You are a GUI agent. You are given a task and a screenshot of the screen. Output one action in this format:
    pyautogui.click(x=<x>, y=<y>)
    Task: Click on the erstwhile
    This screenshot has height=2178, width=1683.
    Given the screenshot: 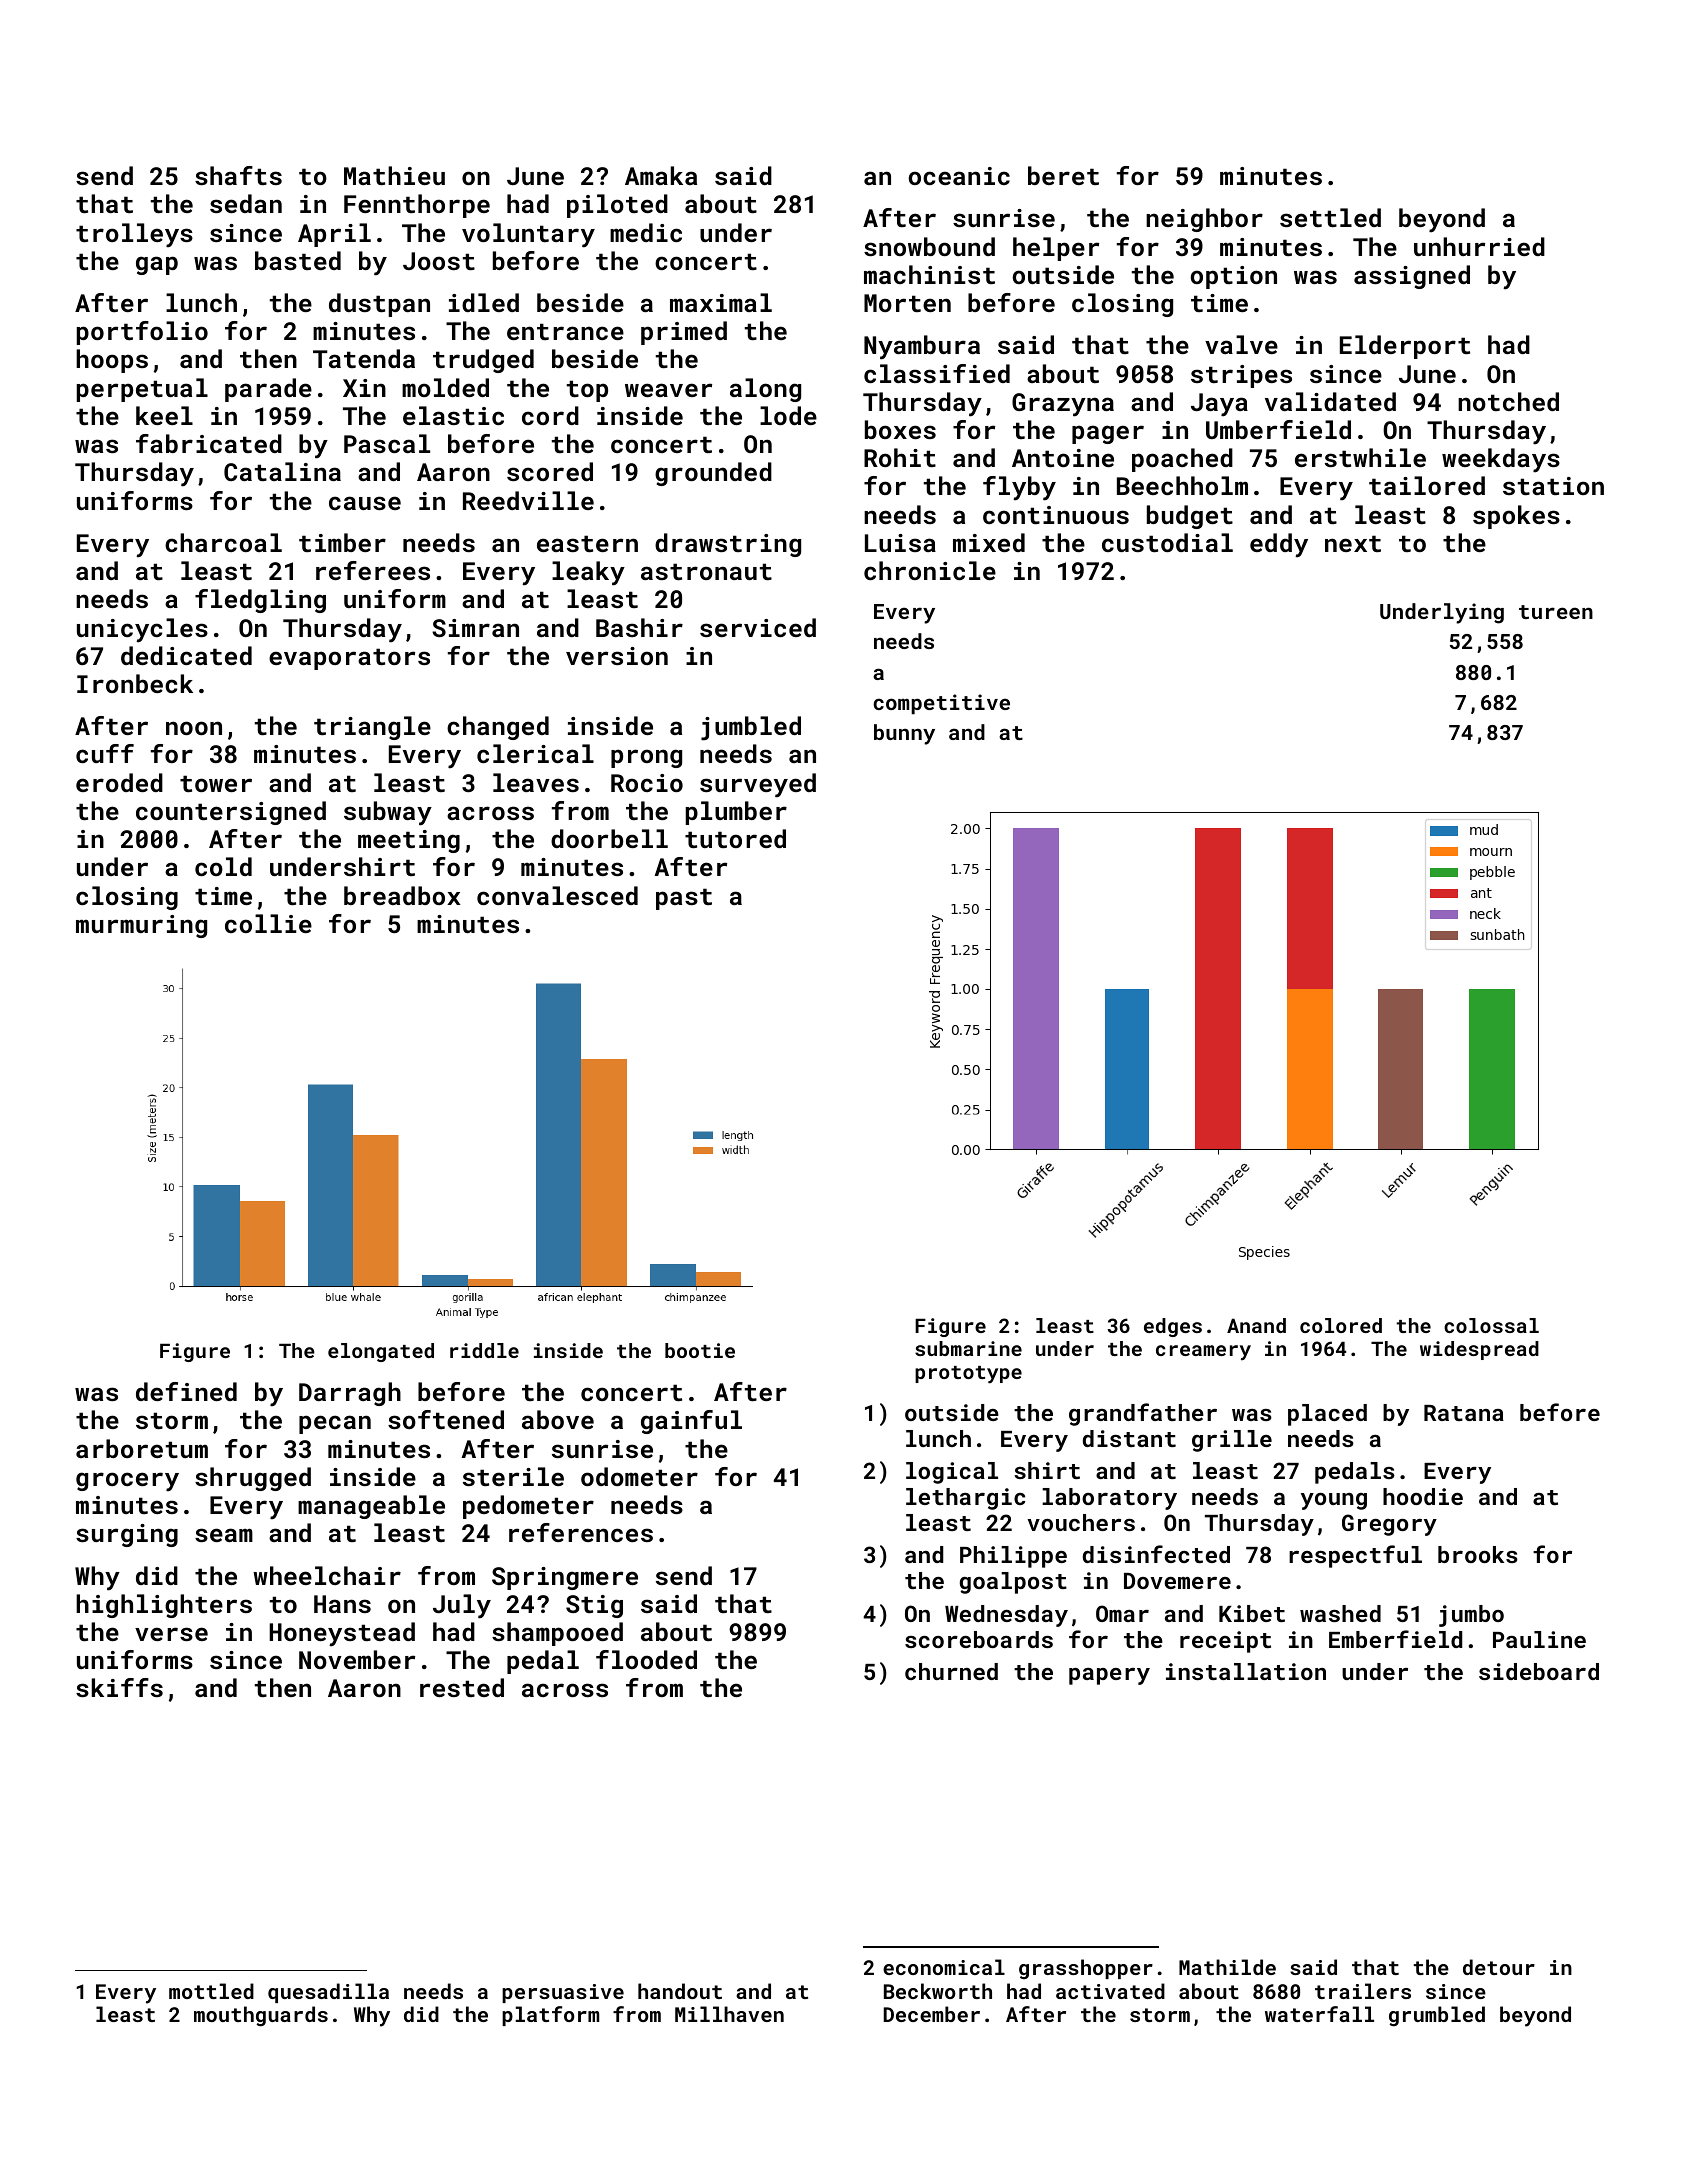 What is the action you would take?
    pyautogui.click(x=1360, y=457)
